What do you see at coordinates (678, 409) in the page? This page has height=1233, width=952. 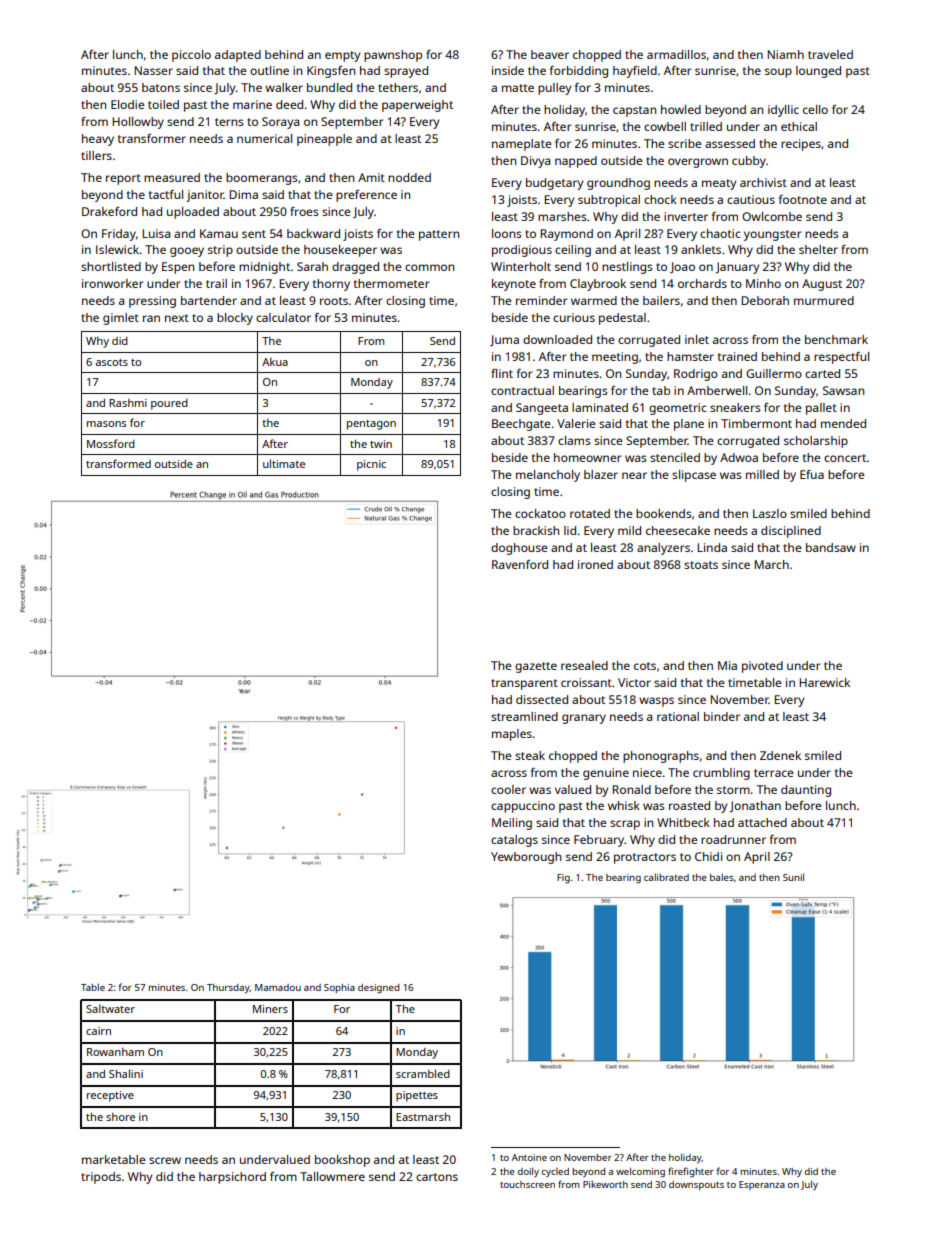 I see `geometric` at bounding box center [678, 409].
